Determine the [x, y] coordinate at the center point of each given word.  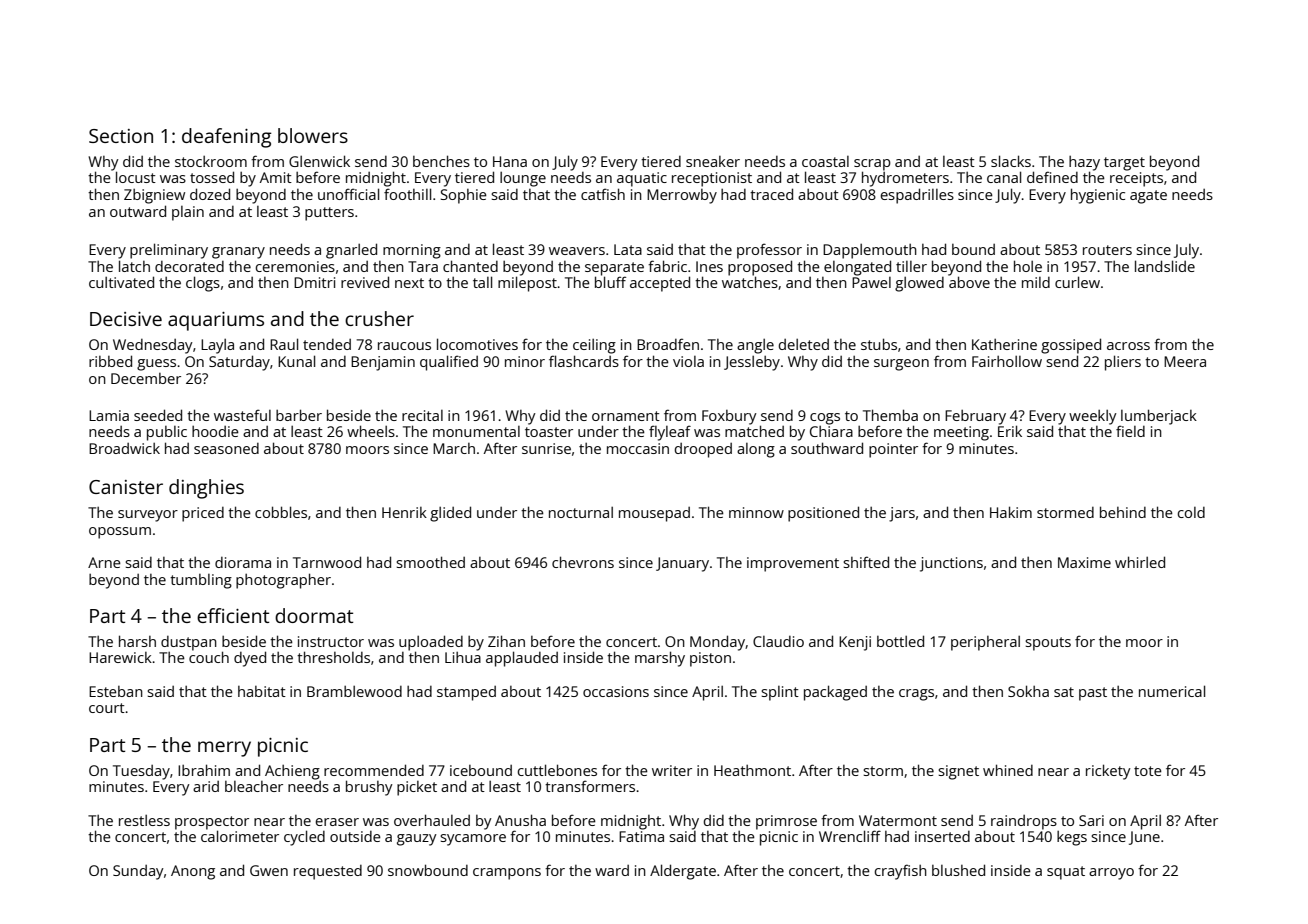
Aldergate [683, 872]
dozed [210, 194]
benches [441, 161]
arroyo [1111, 874]
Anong [193, 872]
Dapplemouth [870, 251]
